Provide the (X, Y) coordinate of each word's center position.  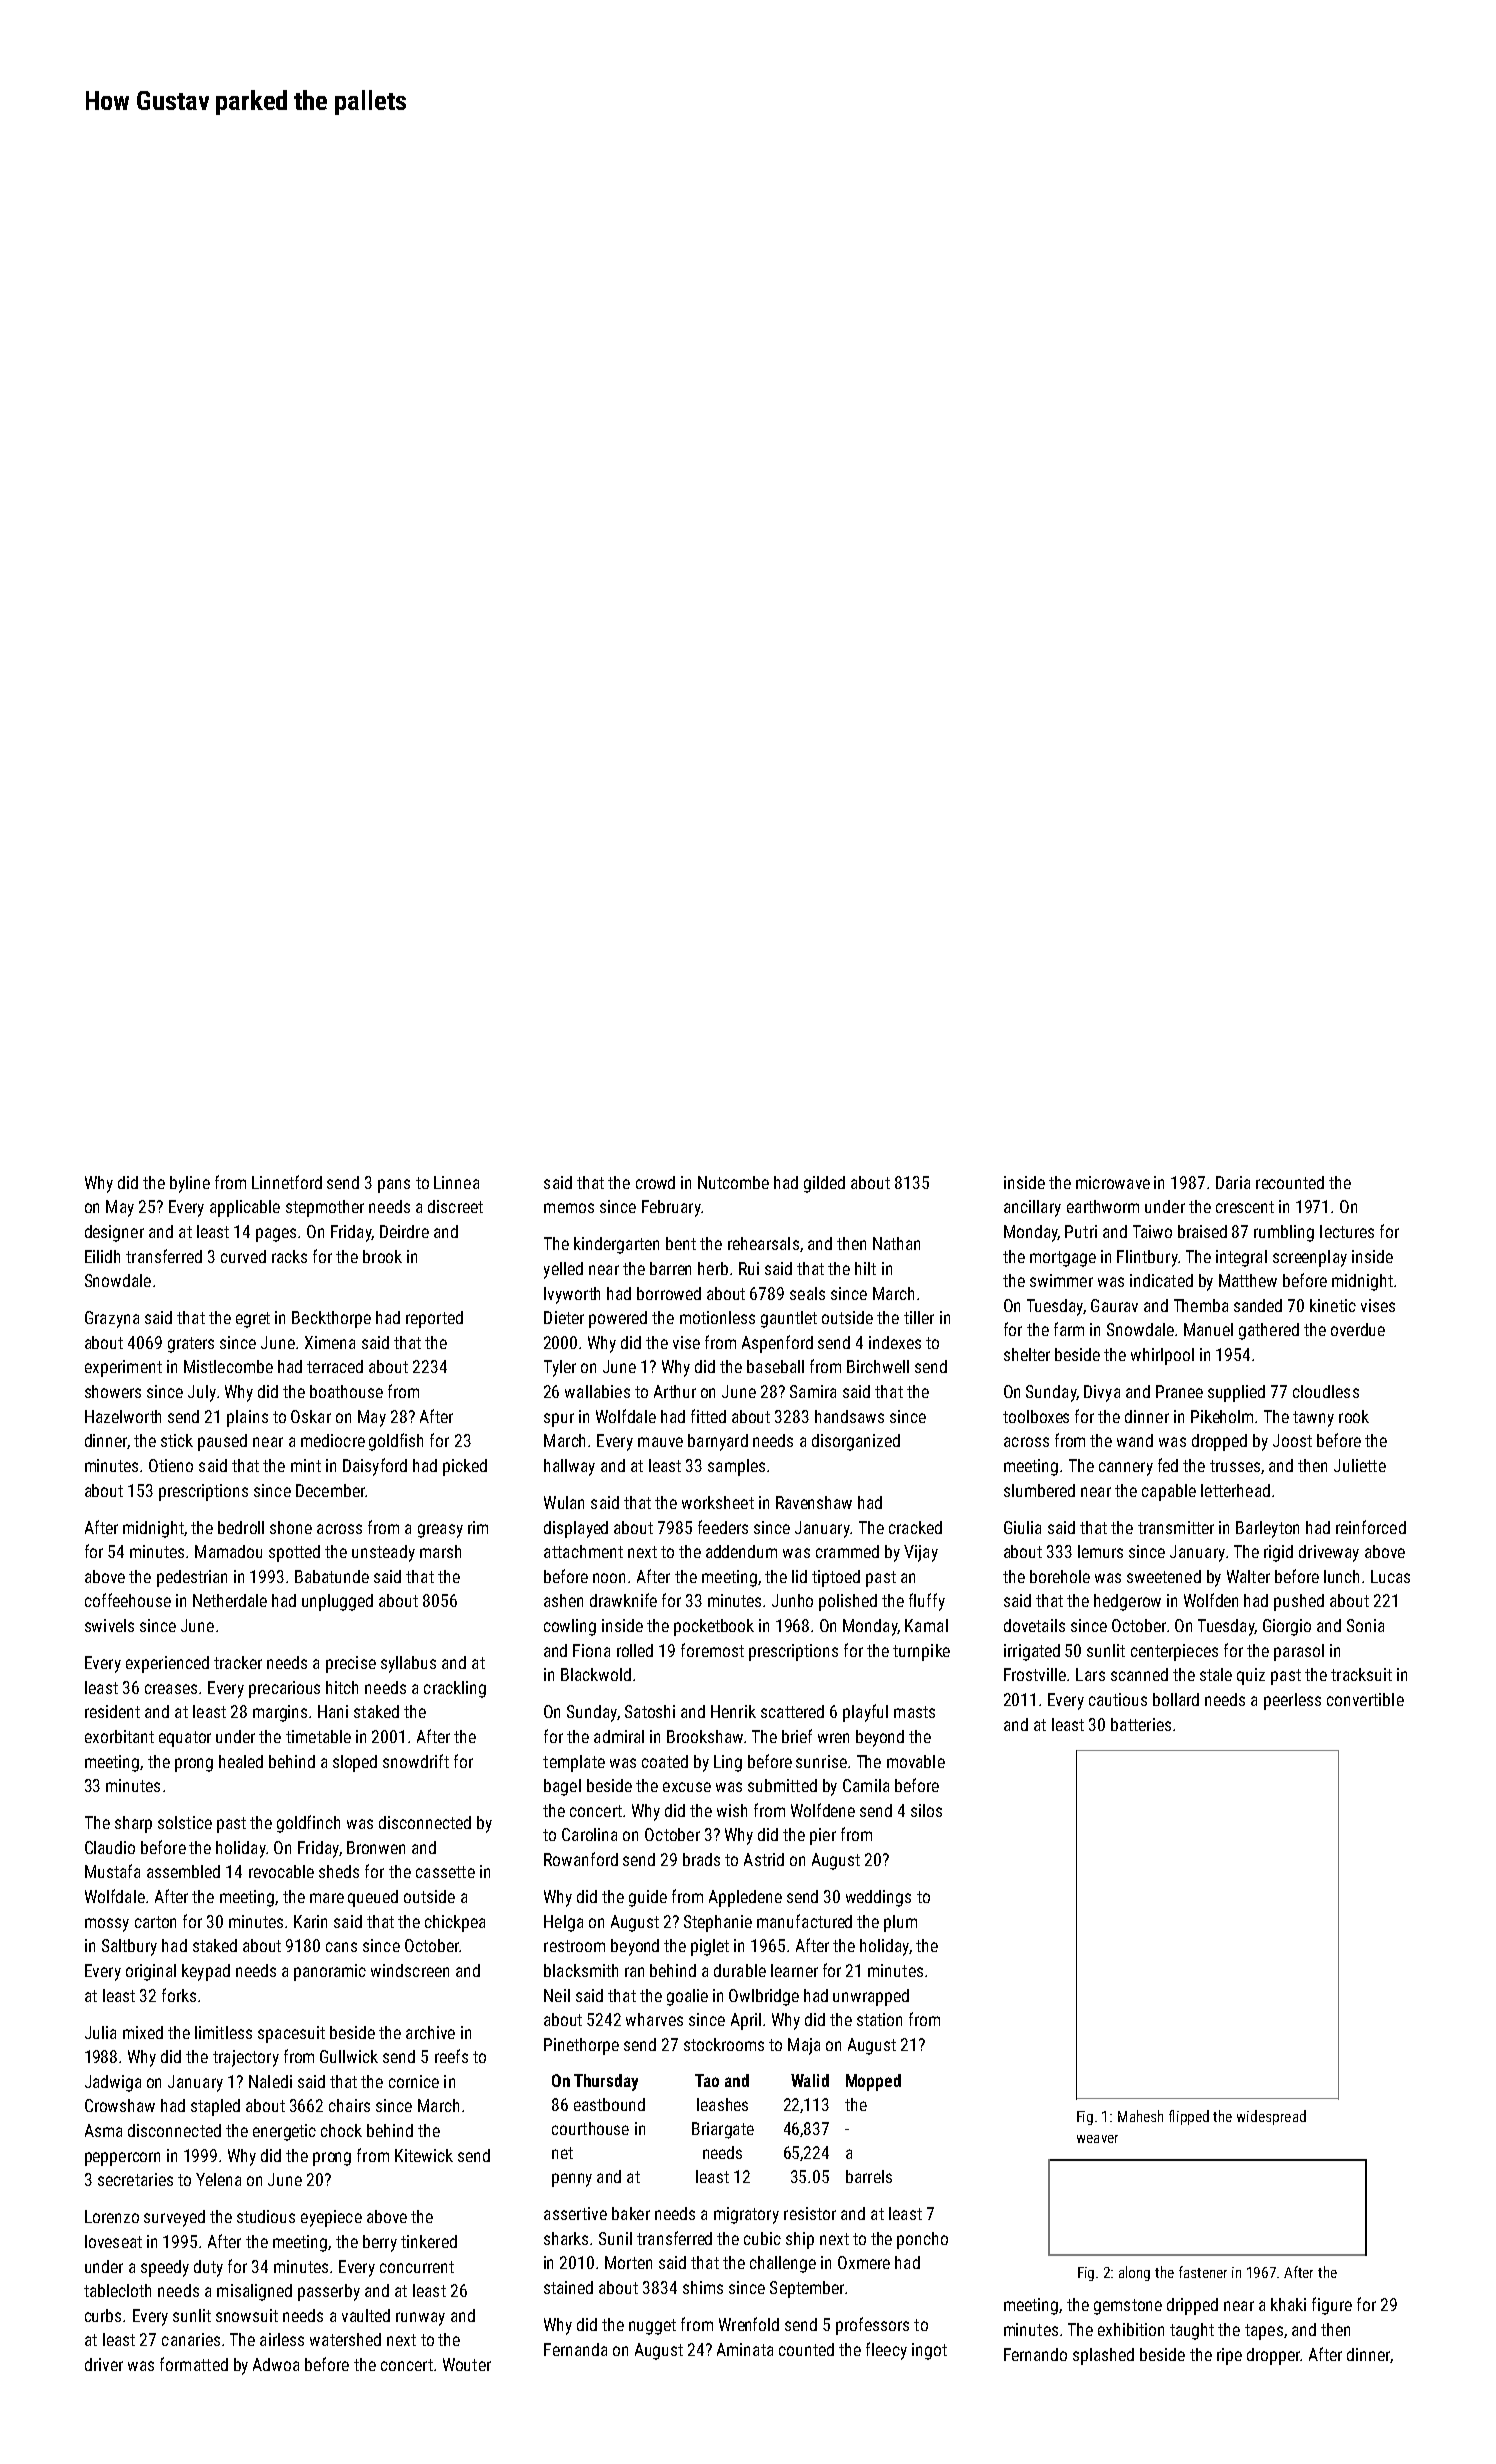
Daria (1233, 1182)
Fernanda (575, 2349)
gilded (824, 1184)
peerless (1292, 1701)
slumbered (1039, 1490)
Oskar (311, 1416)
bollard (1176, 1699)
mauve (660, 1442)
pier (823, 1836)
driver (104, 2364)
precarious (284, 1689)
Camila (866, 1785)
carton (155, 1922)
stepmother (325, 1208)
